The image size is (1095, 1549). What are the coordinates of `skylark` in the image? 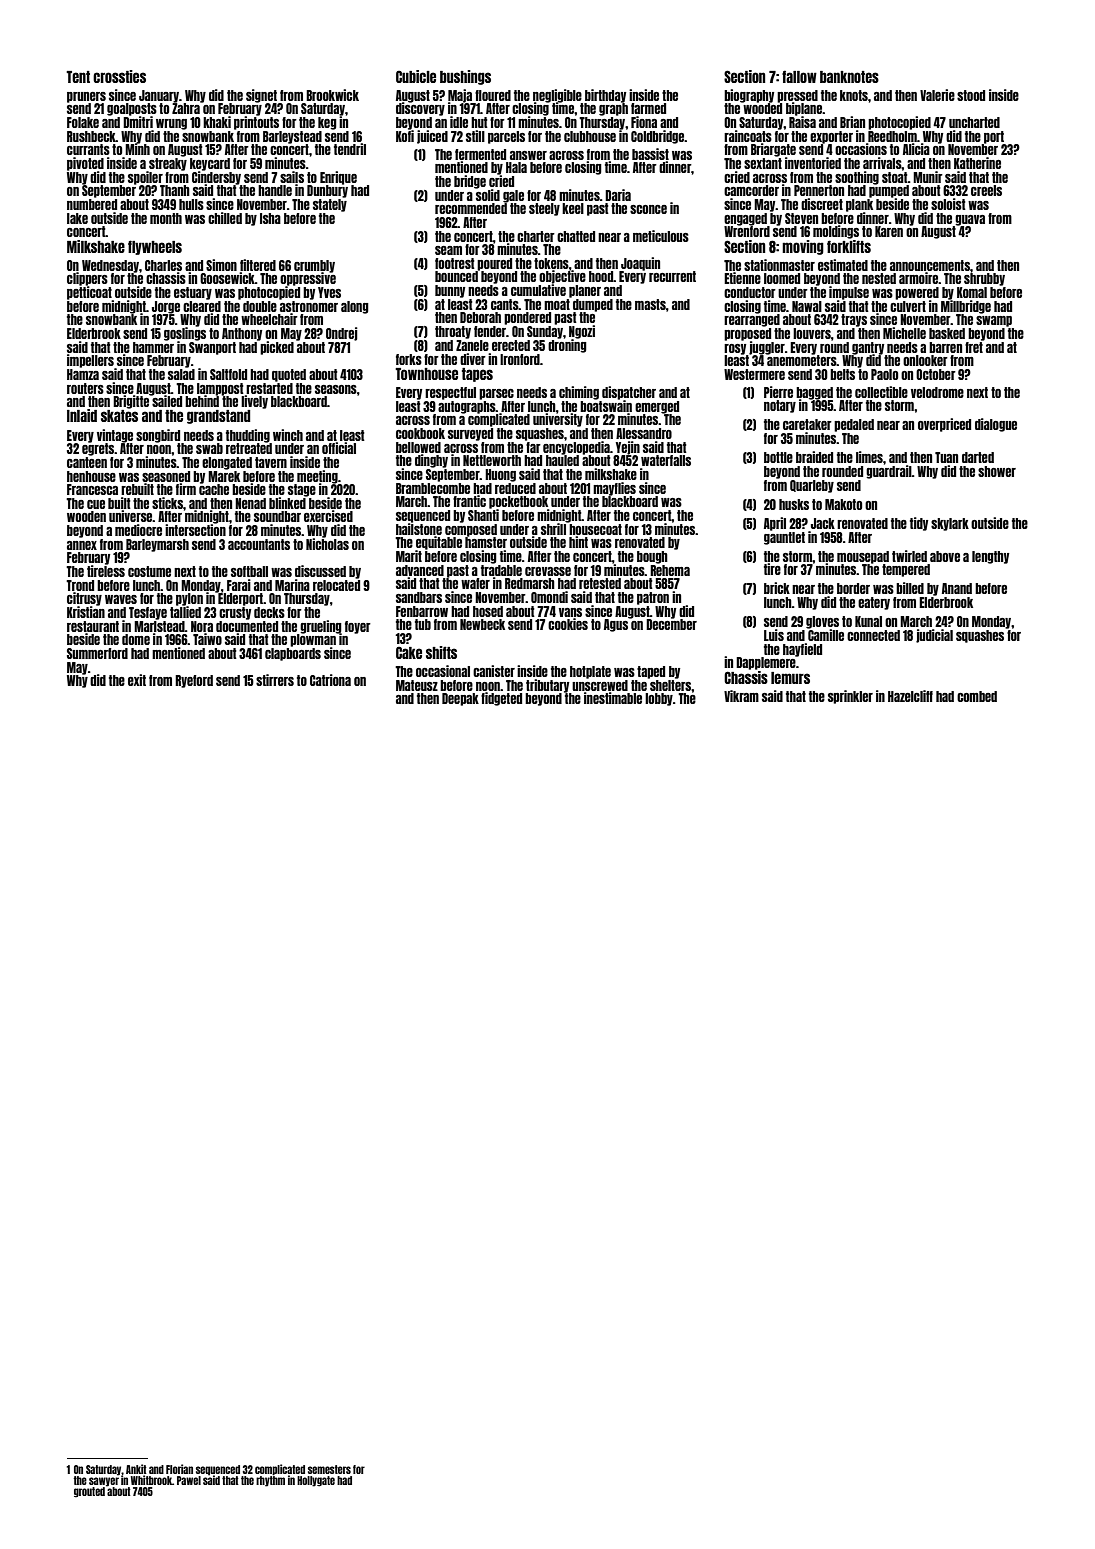 It's located at (950, 524).
